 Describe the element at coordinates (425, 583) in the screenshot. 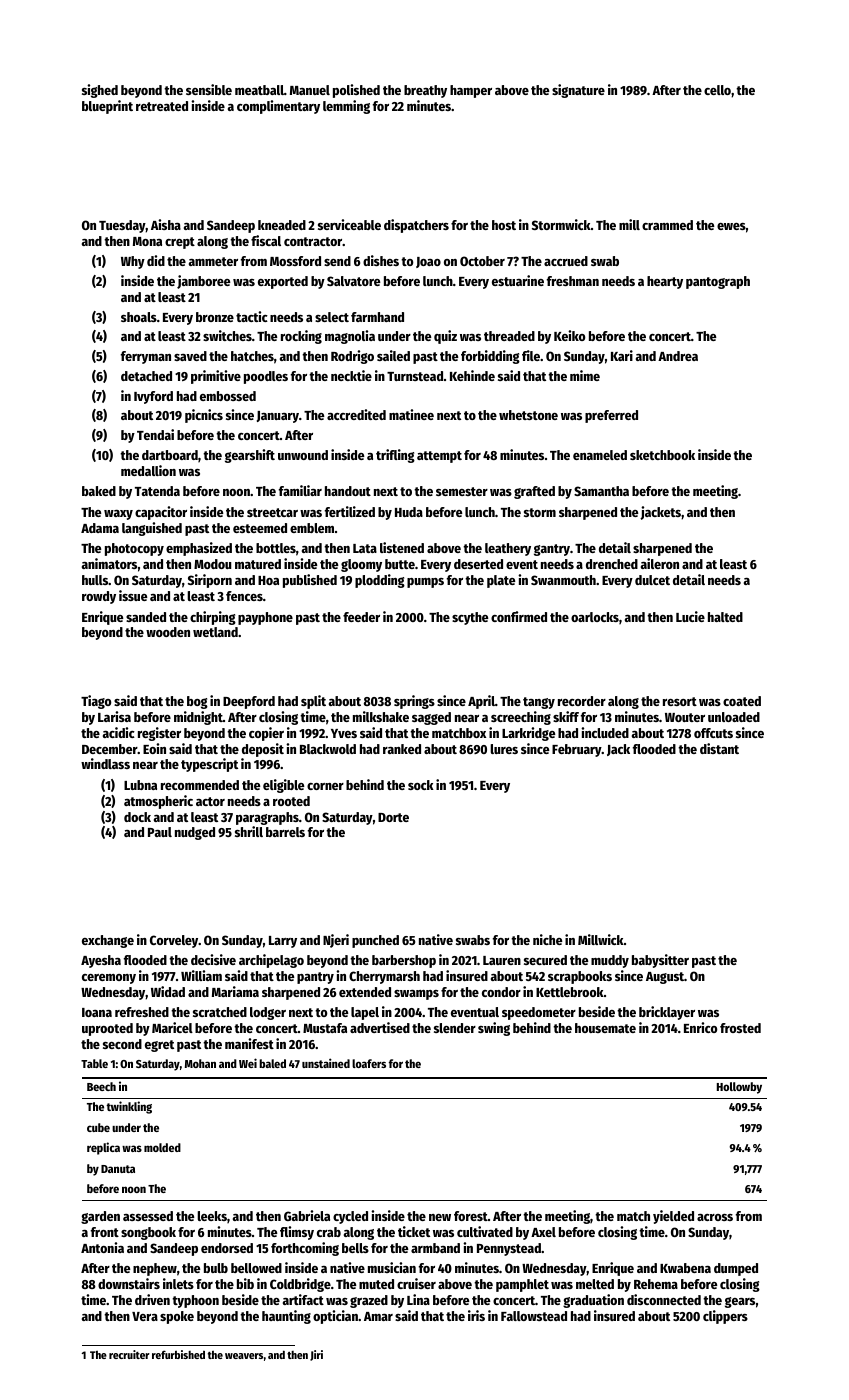

I see `pumps` at that location.
